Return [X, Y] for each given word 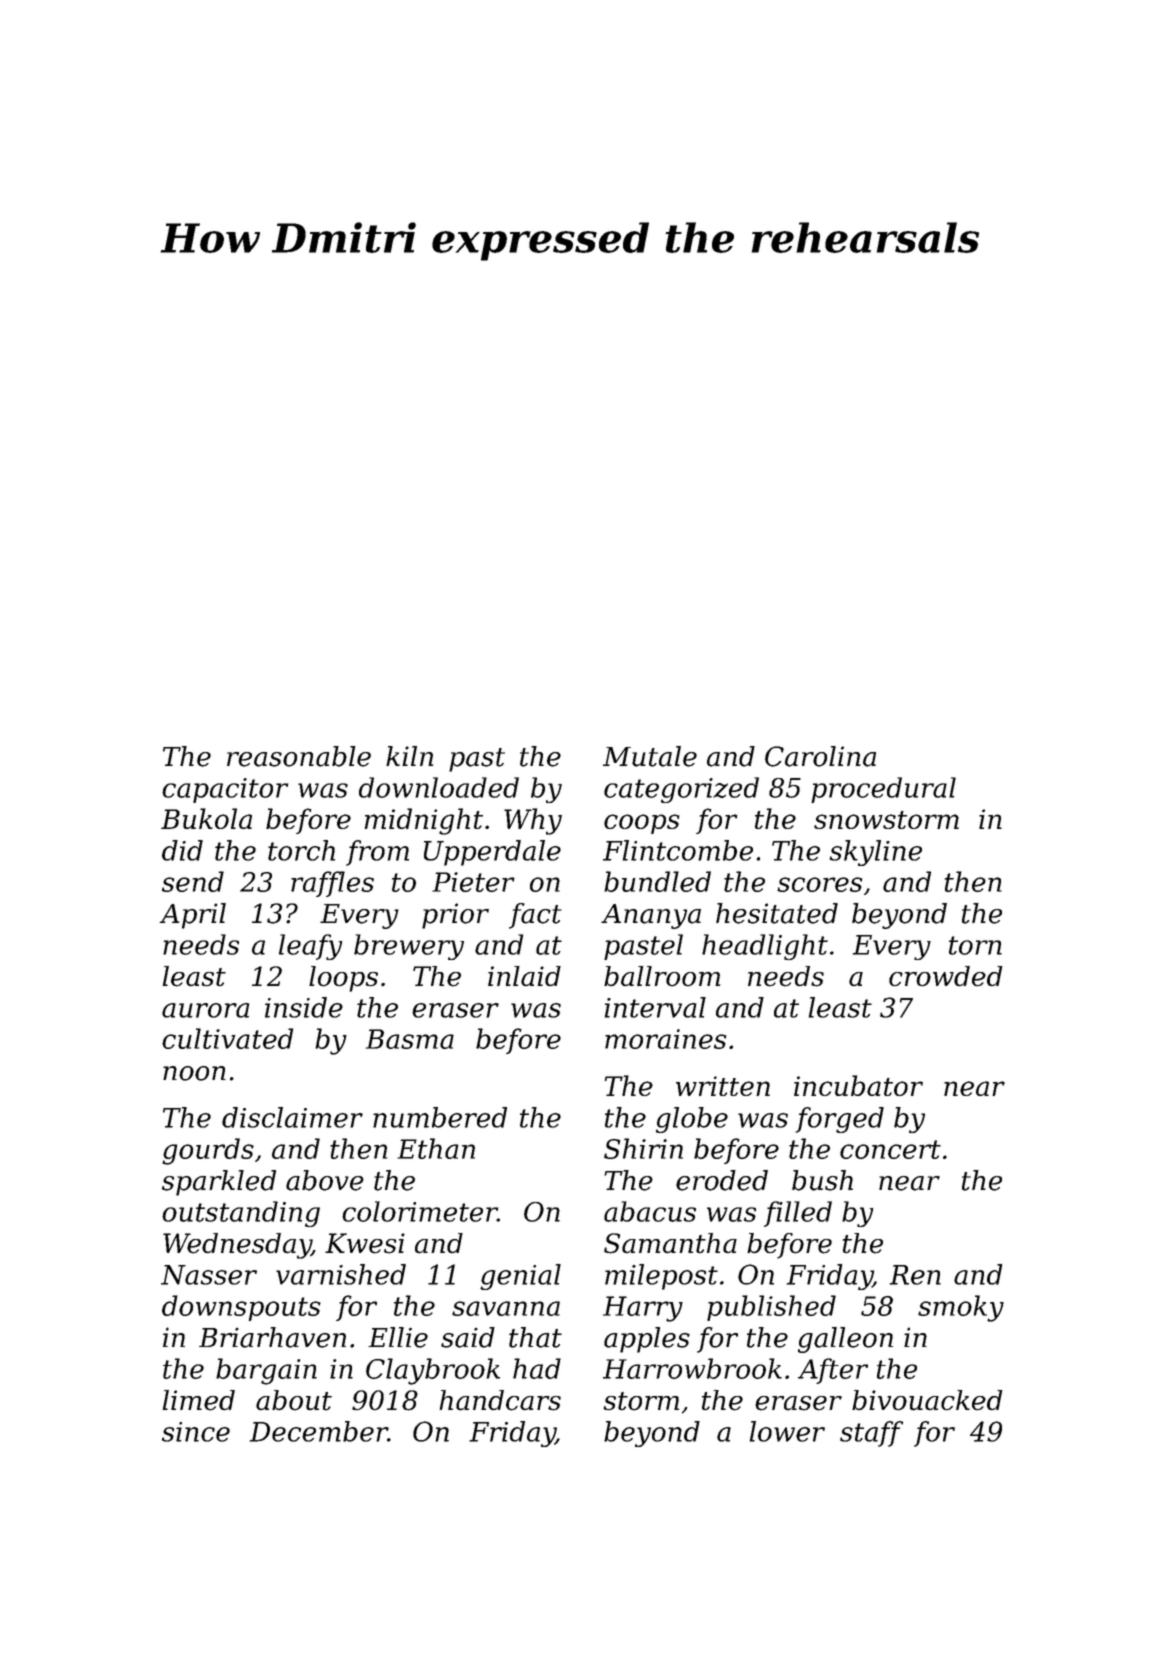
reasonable [299, 756]
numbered [440, 1117]
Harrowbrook [692, 1368]
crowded [946, 976]
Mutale [650, 756]
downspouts [241, 1308]
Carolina [820, 756]
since [196, 1432]
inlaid [524, 976]
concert [890, 1149]
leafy [311, 947]
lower [787, 1431]
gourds [208, 1151]
